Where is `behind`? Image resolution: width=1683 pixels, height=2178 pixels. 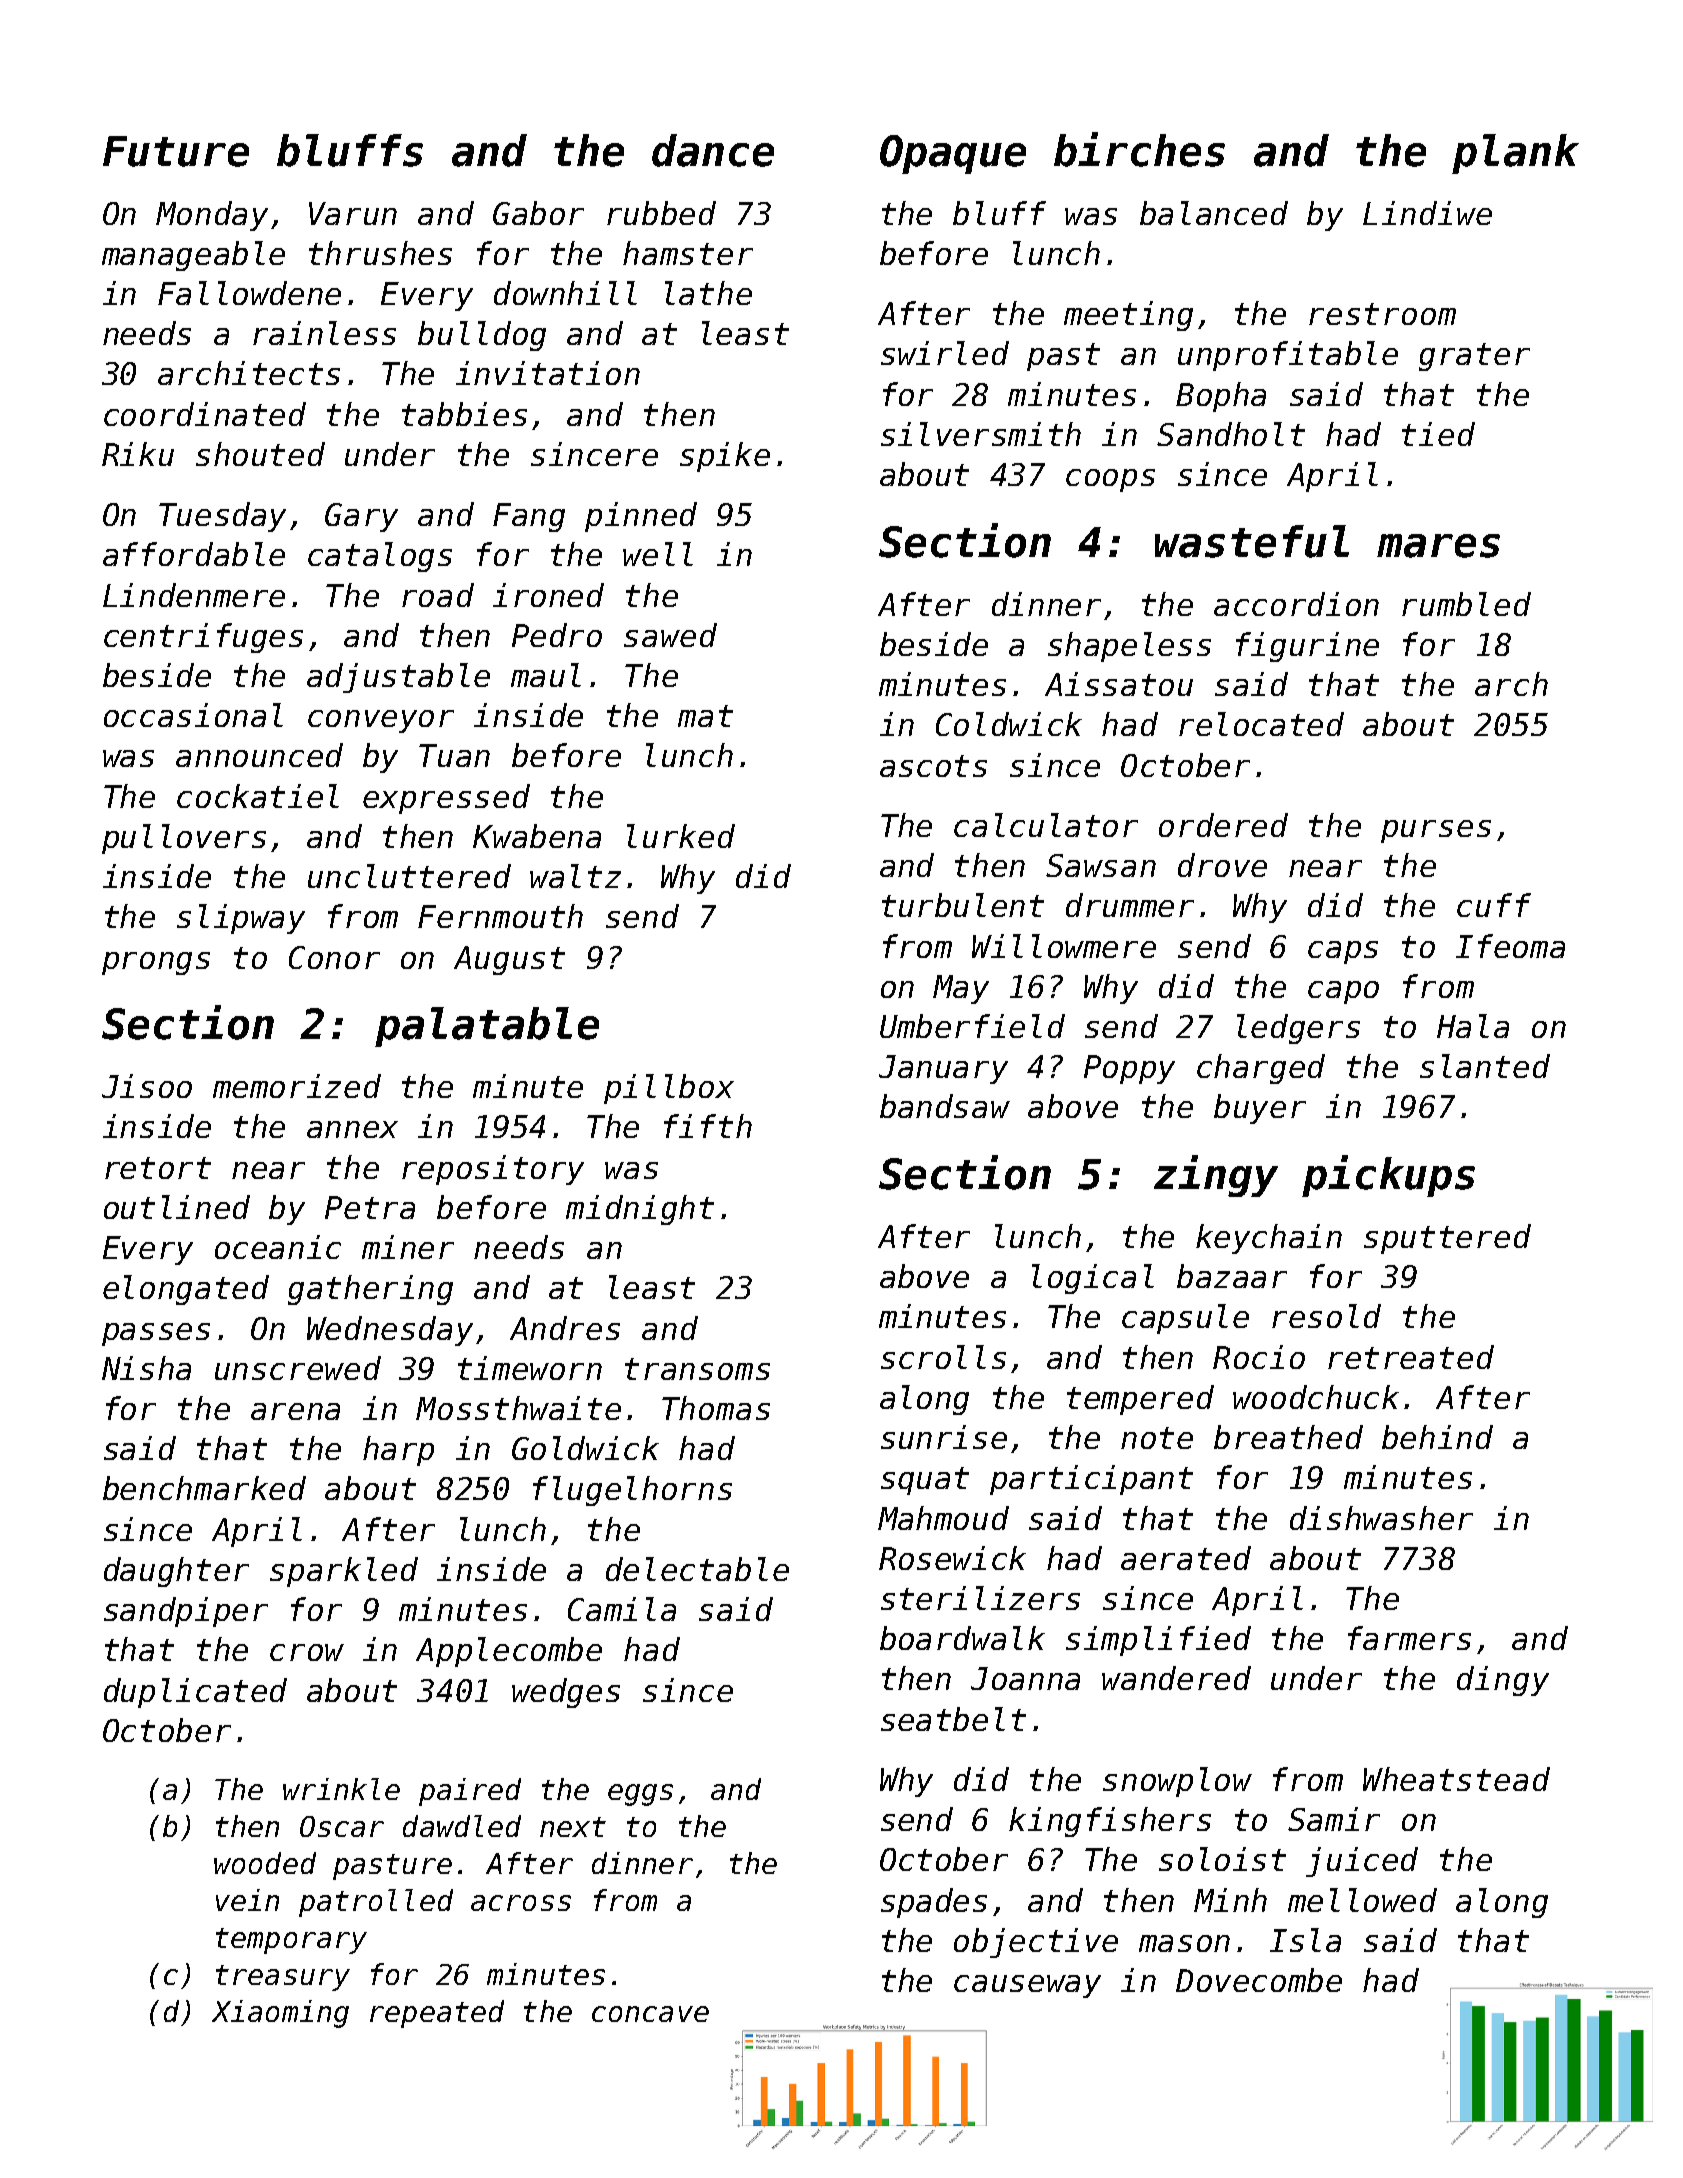
behind is located at coordinates (1437, 1437).
